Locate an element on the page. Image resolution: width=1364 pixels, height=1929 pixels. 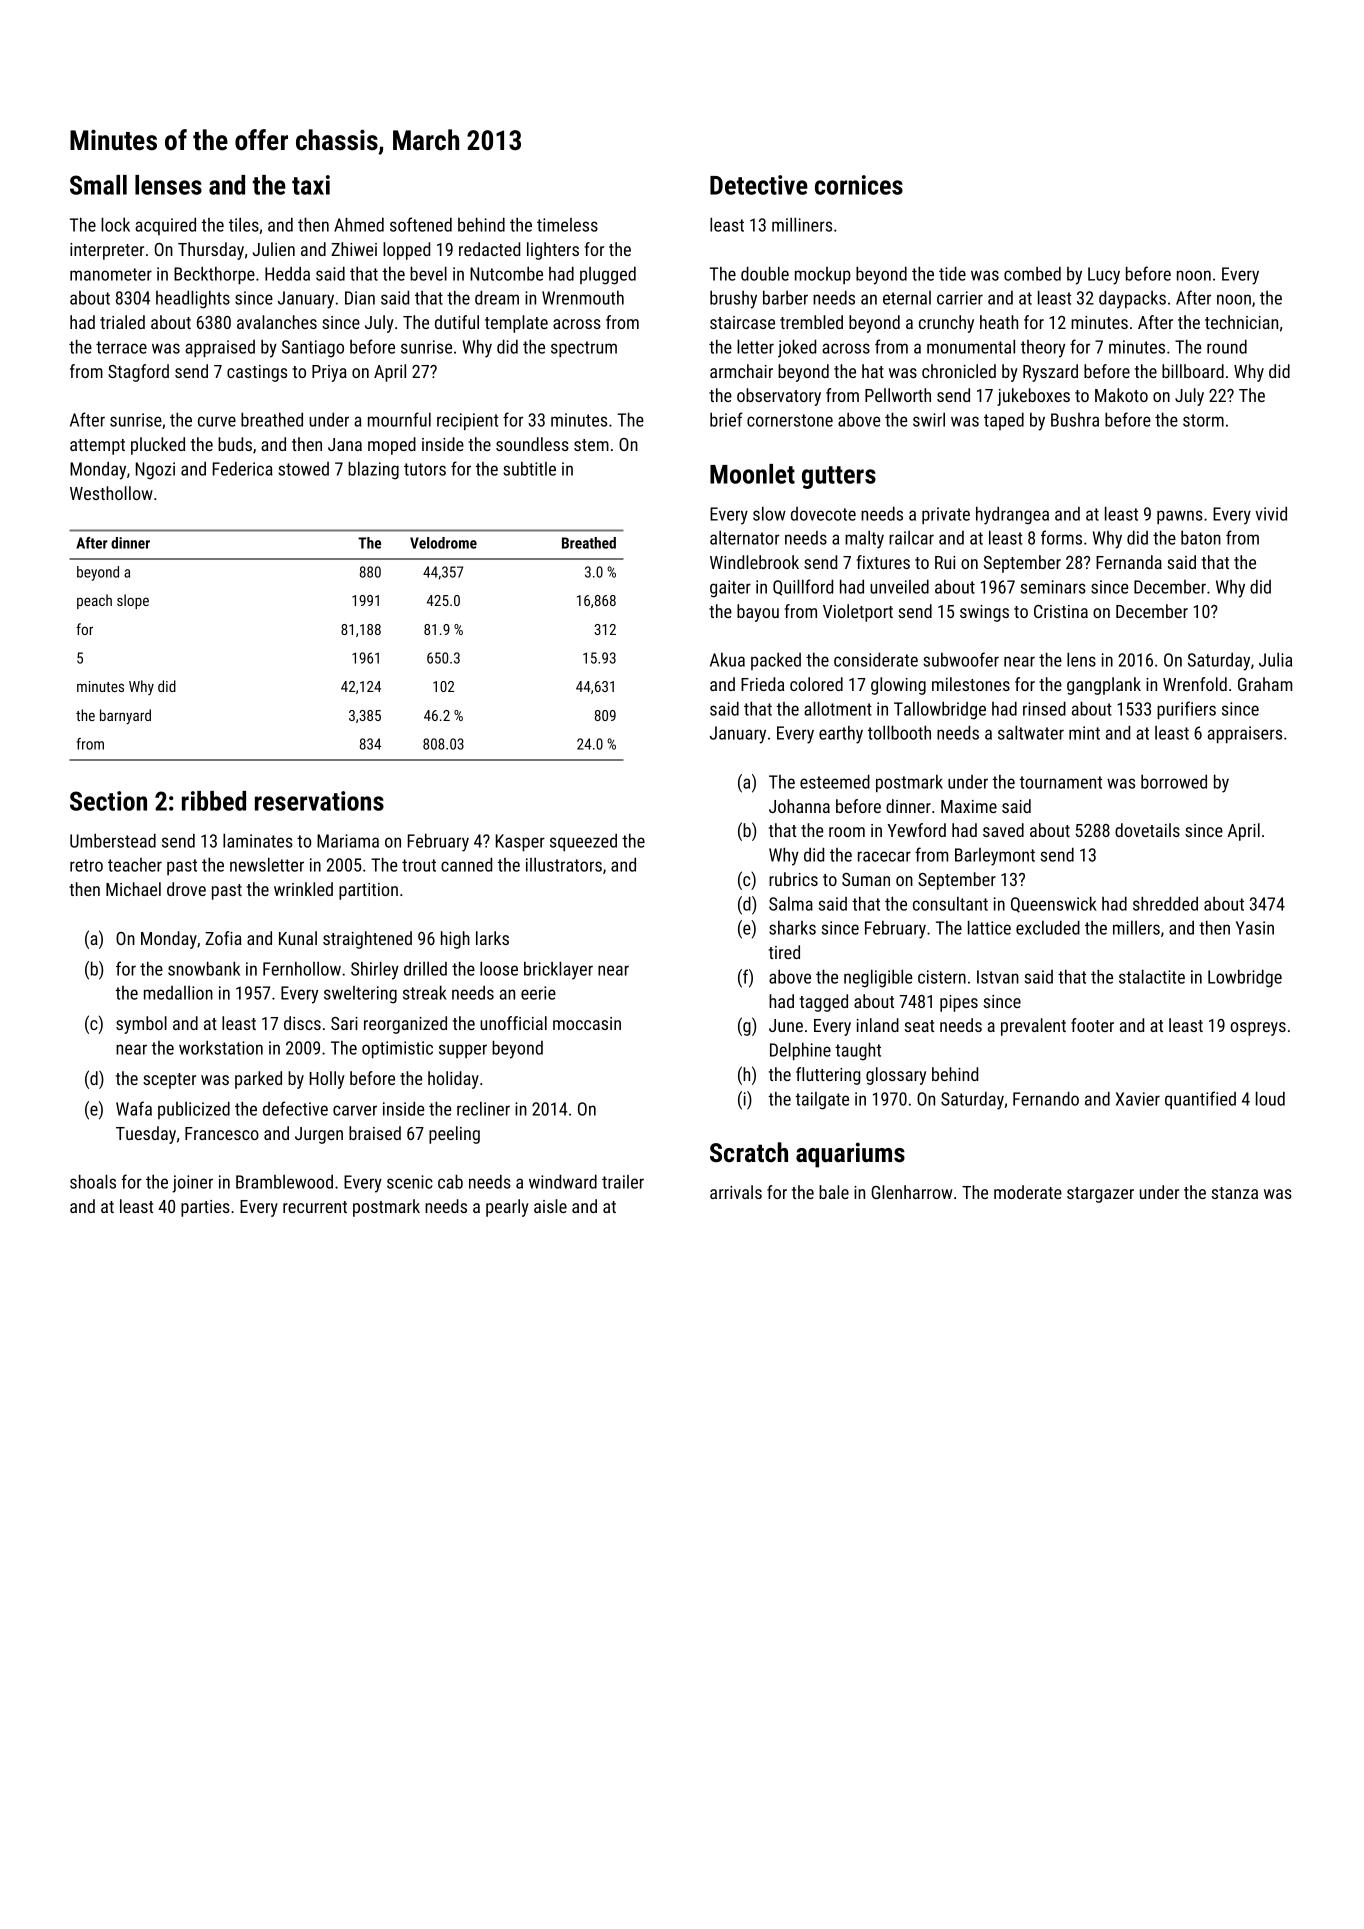
Detective is located at coordinates (759, 185).
